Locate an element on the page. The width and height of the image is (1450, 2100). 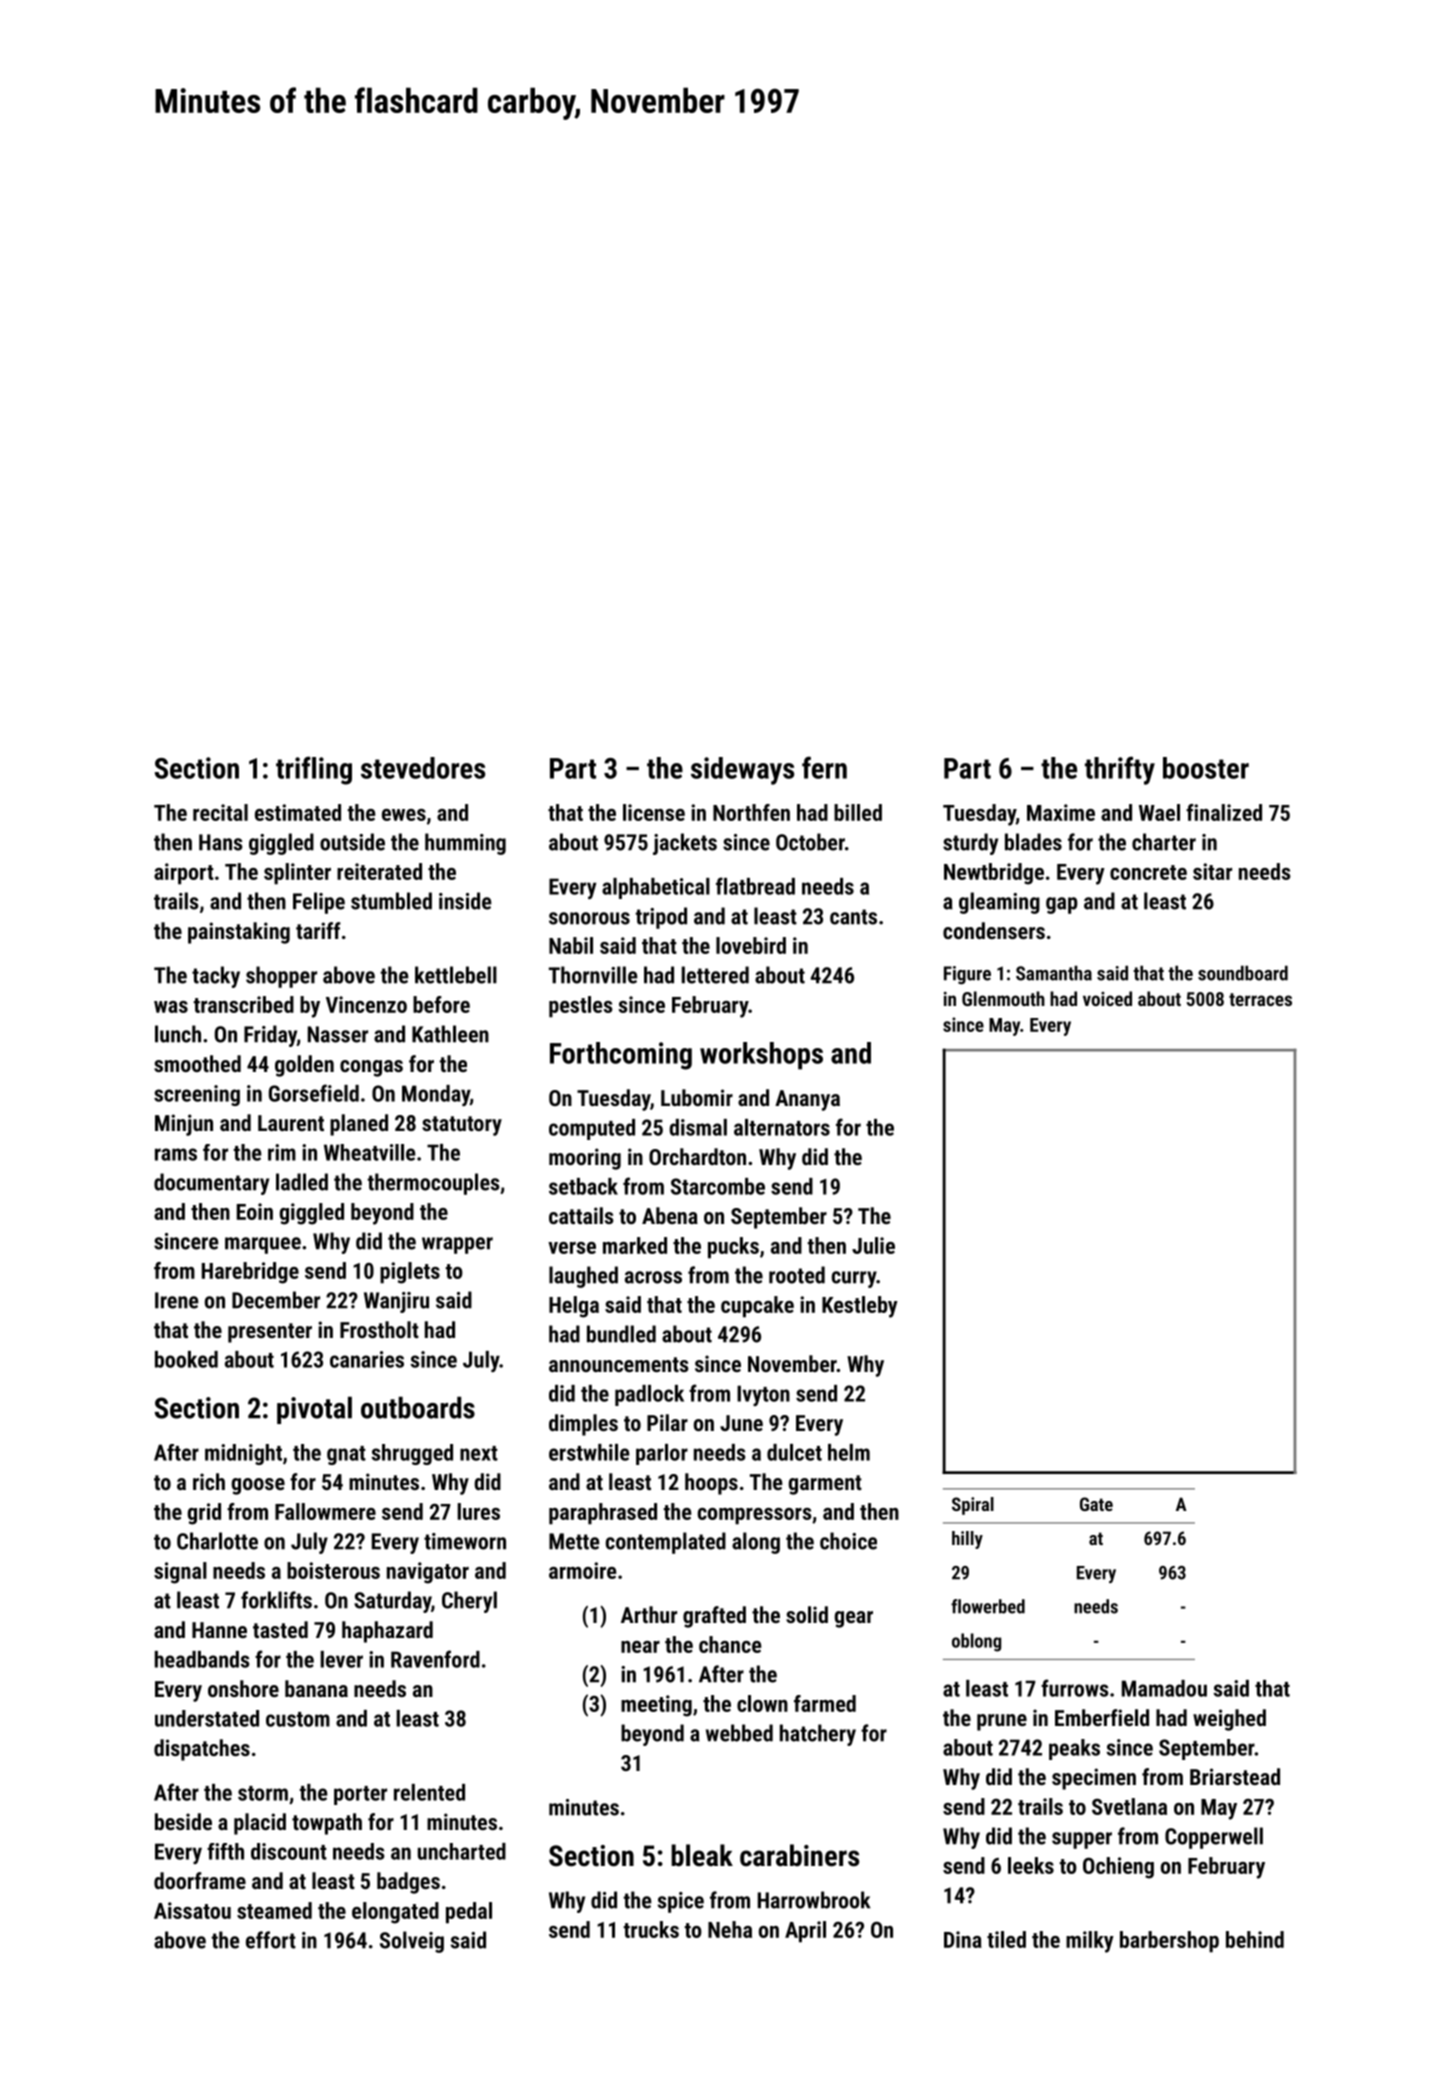
sideways is located at coordinates (742, 771).
